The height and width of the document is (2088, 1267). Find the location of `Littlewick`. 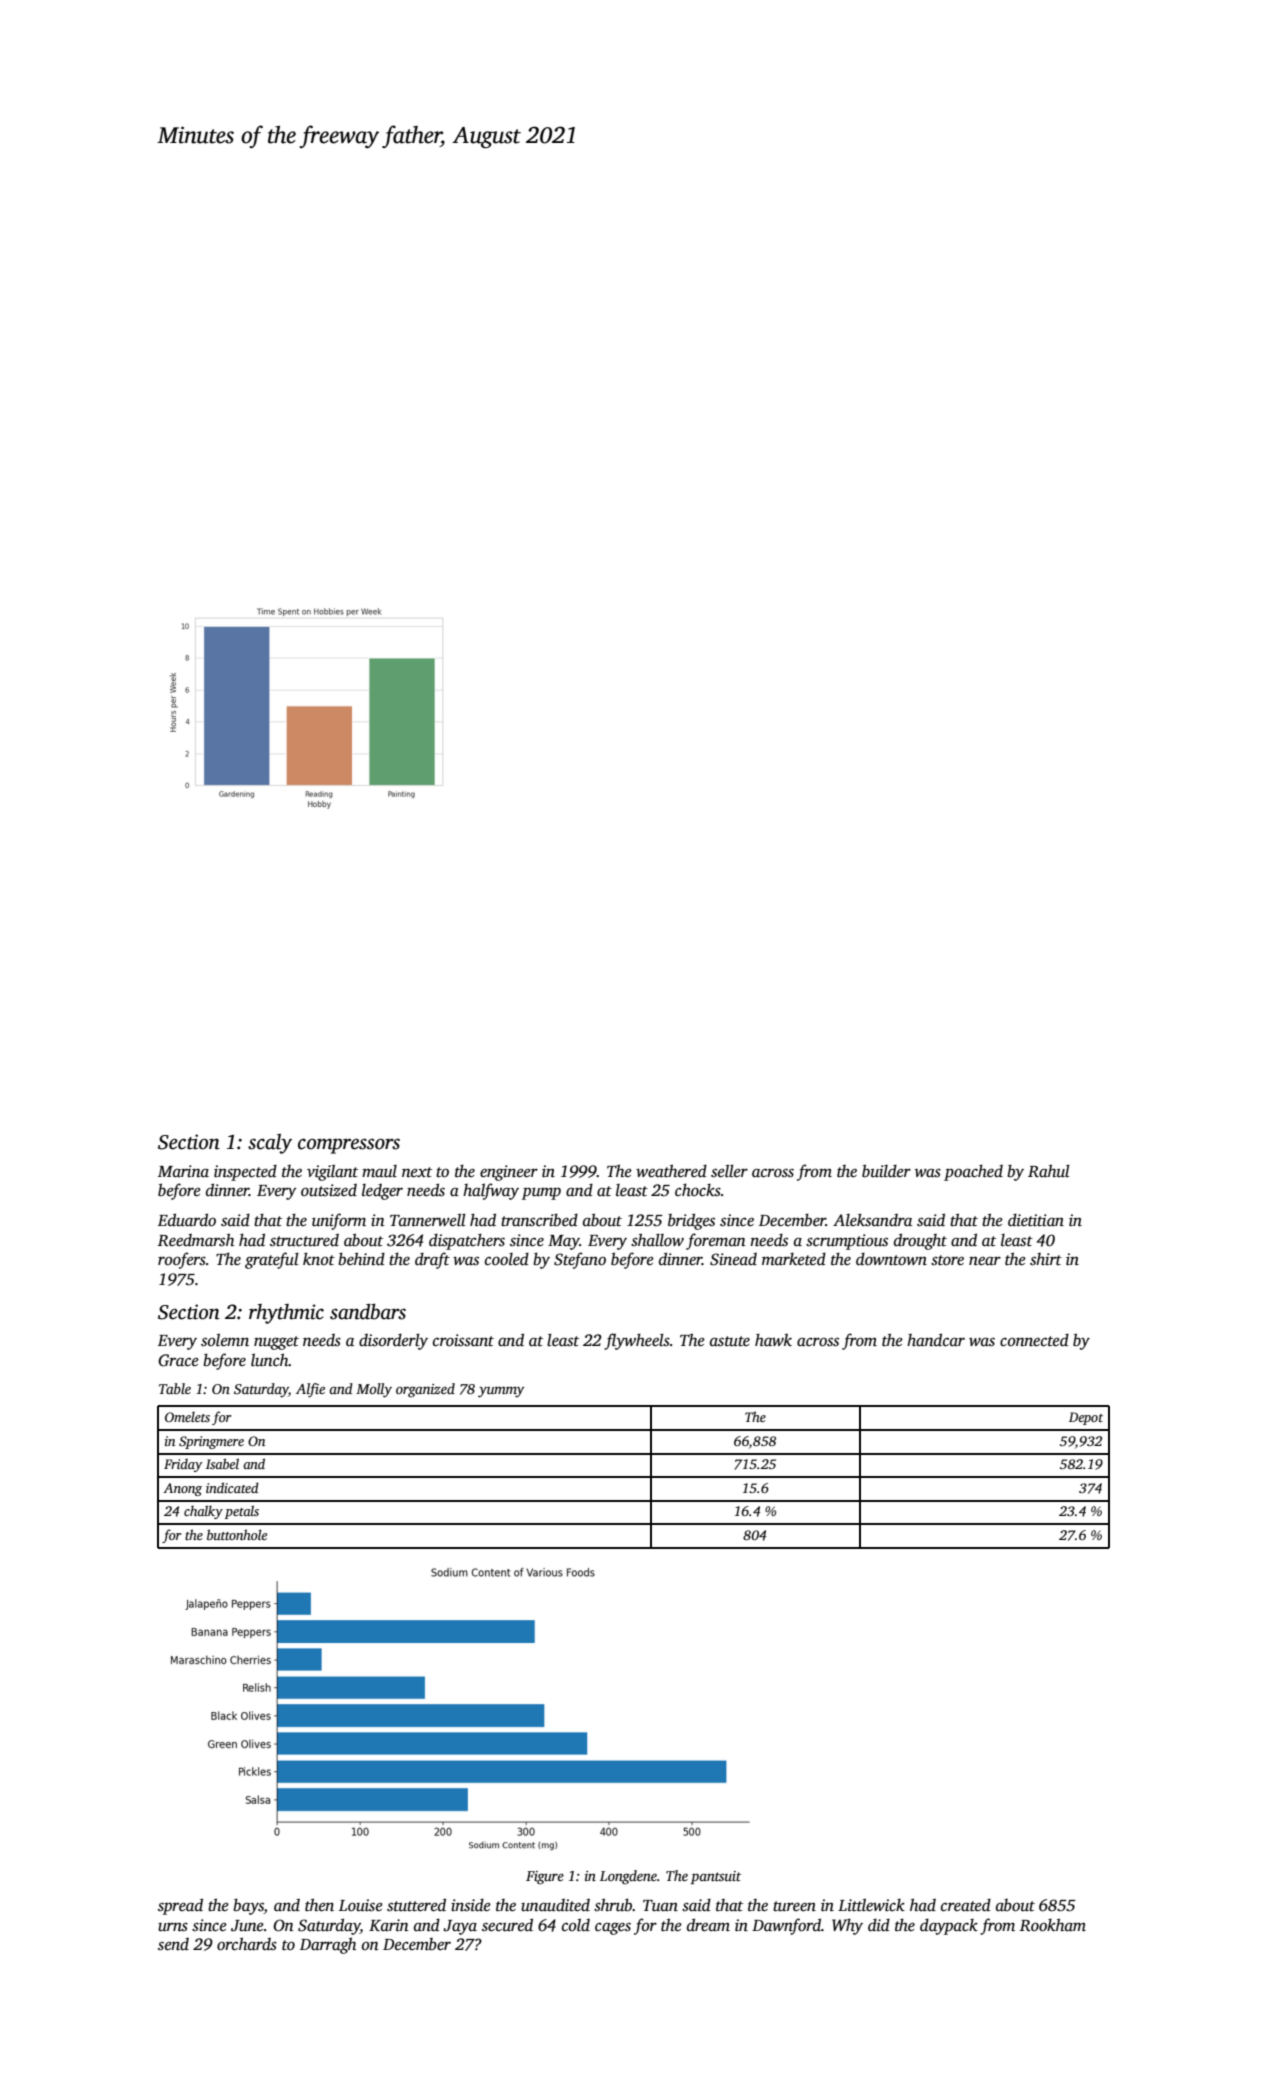

Littlewick is located at coordinates (871, 1904).
